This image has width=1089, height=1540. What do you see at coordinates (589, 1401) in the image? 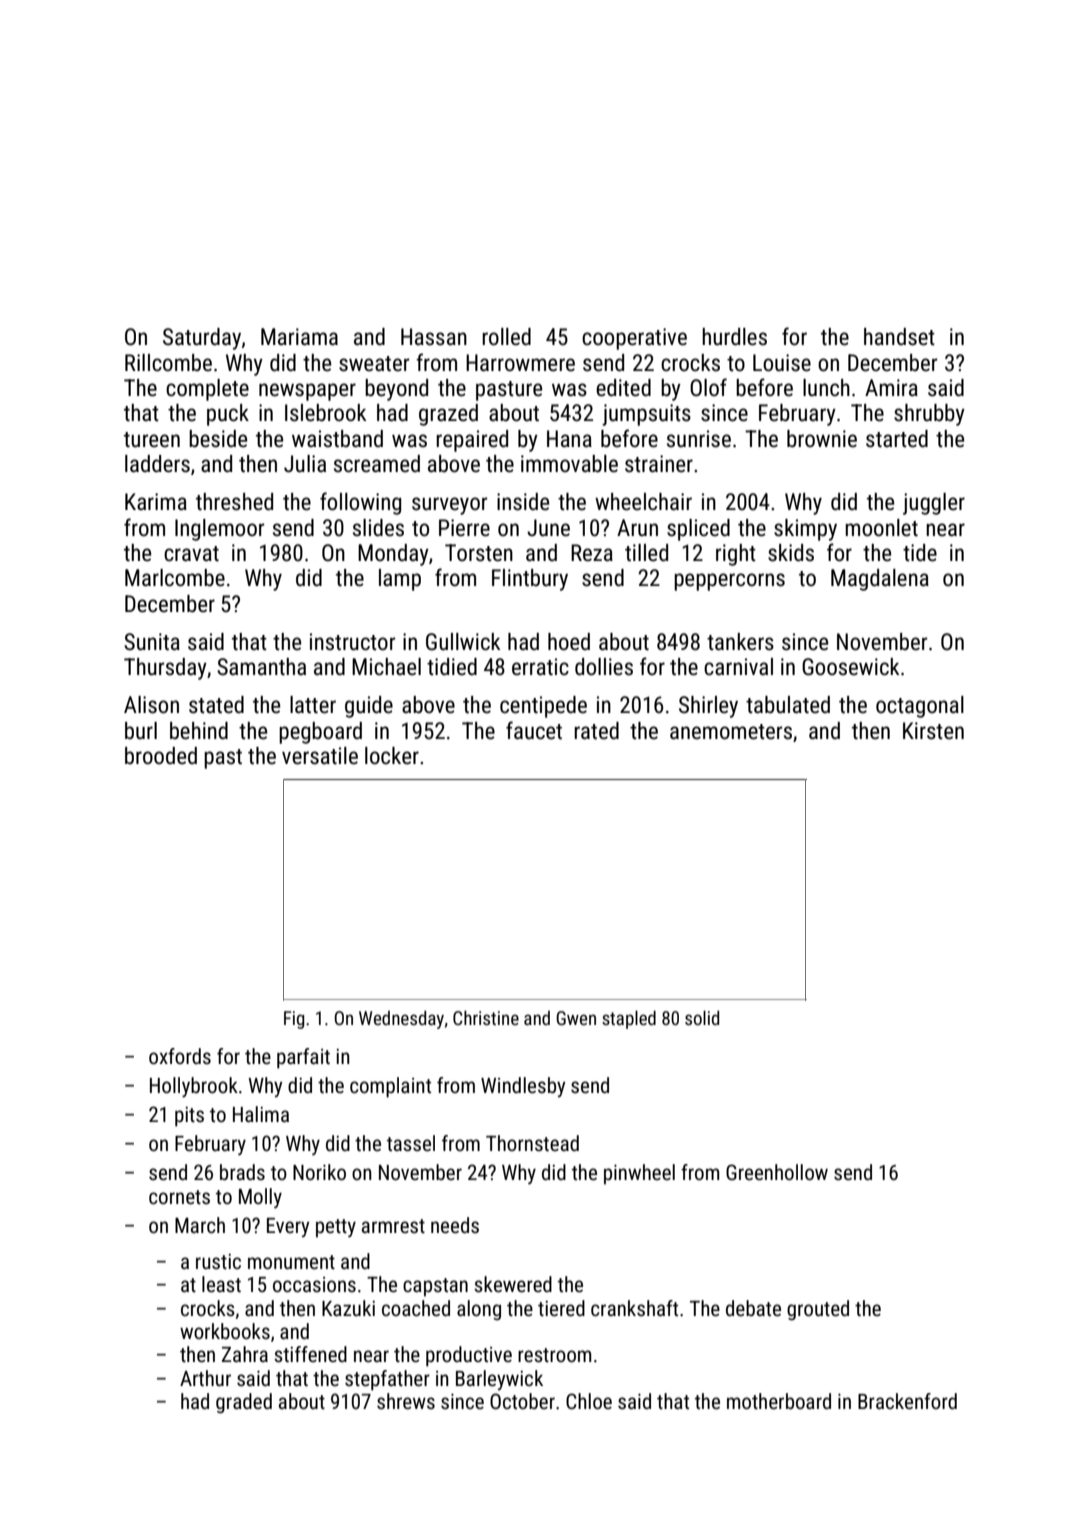
I see `Chloe` at bounding box center [589, 1401].
